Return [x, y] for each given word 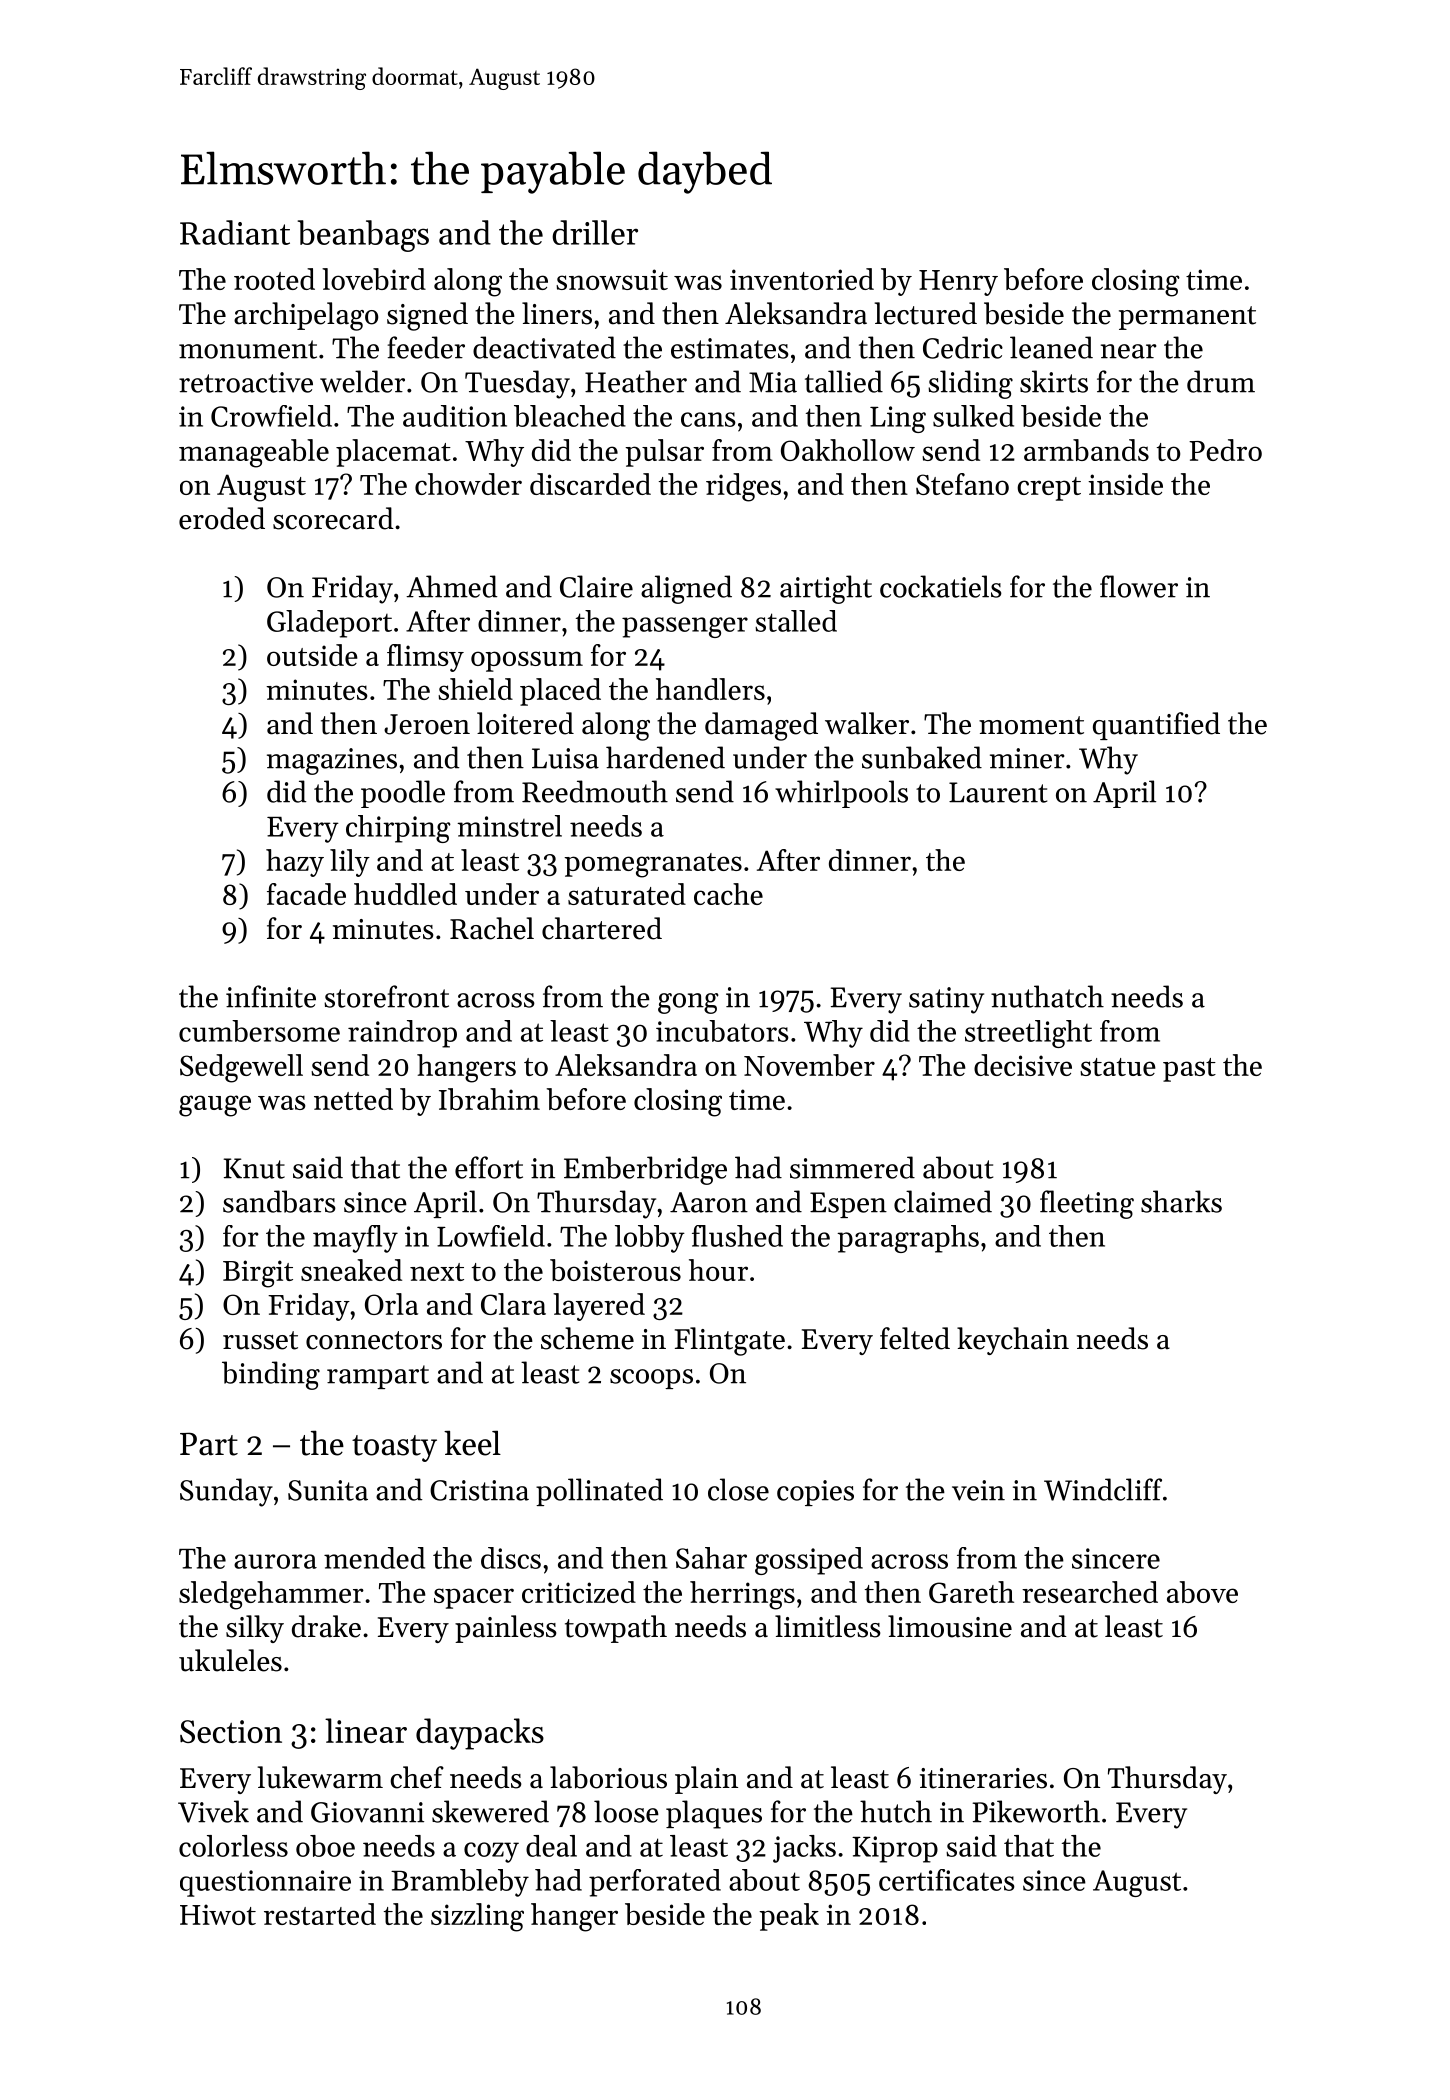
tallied [844, 381]
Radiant [235, 232]
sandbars [279, 1201]
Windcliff [1103, 1489]
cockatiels [941, 586]
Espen [848, 1205]
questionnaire [265, 1883]
